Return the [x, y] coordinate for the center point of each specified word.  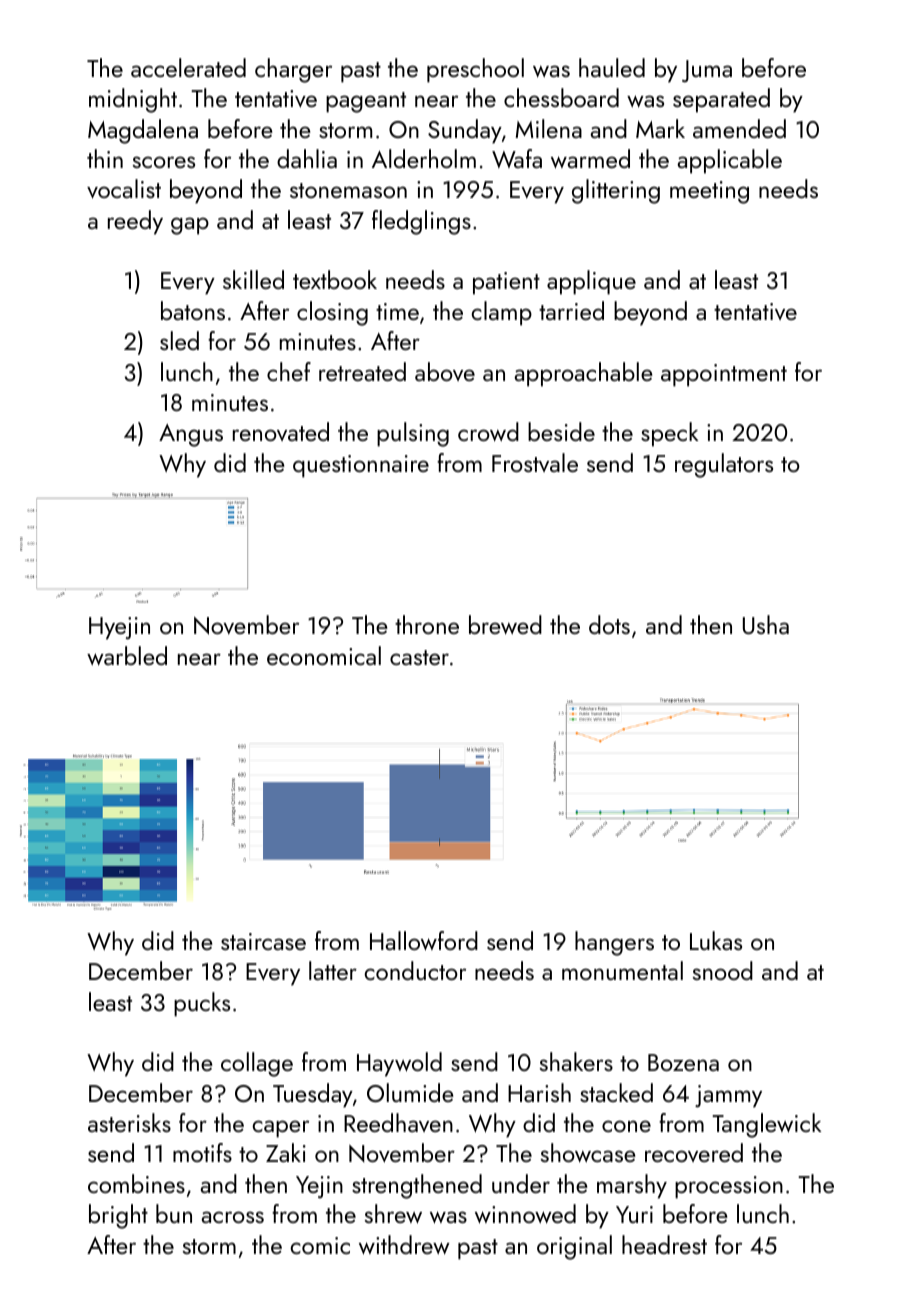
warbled [127, 656]
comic [320, 1245]
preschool [475, 70]
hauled [612, 67]
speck [669, 434]
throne [427, 624]
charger [293, 70]
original [574, 1247]
